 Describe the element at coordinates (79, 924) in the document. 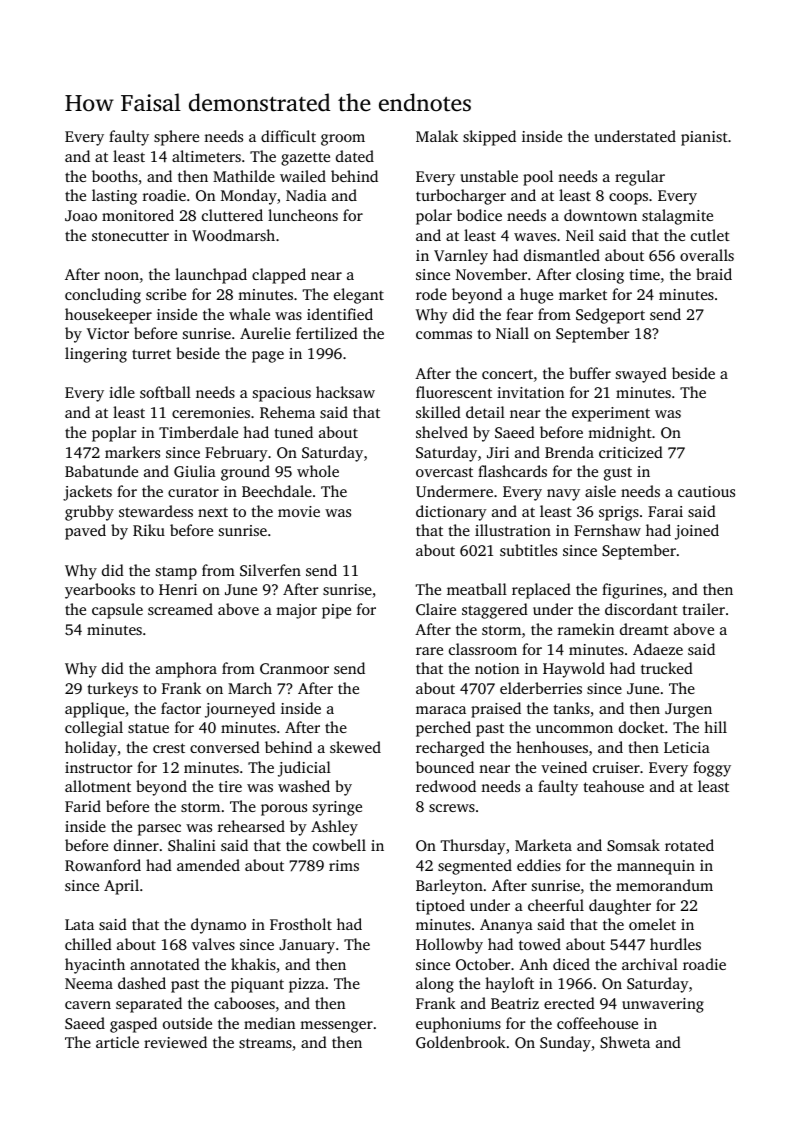

I see `Lata` at that location.
